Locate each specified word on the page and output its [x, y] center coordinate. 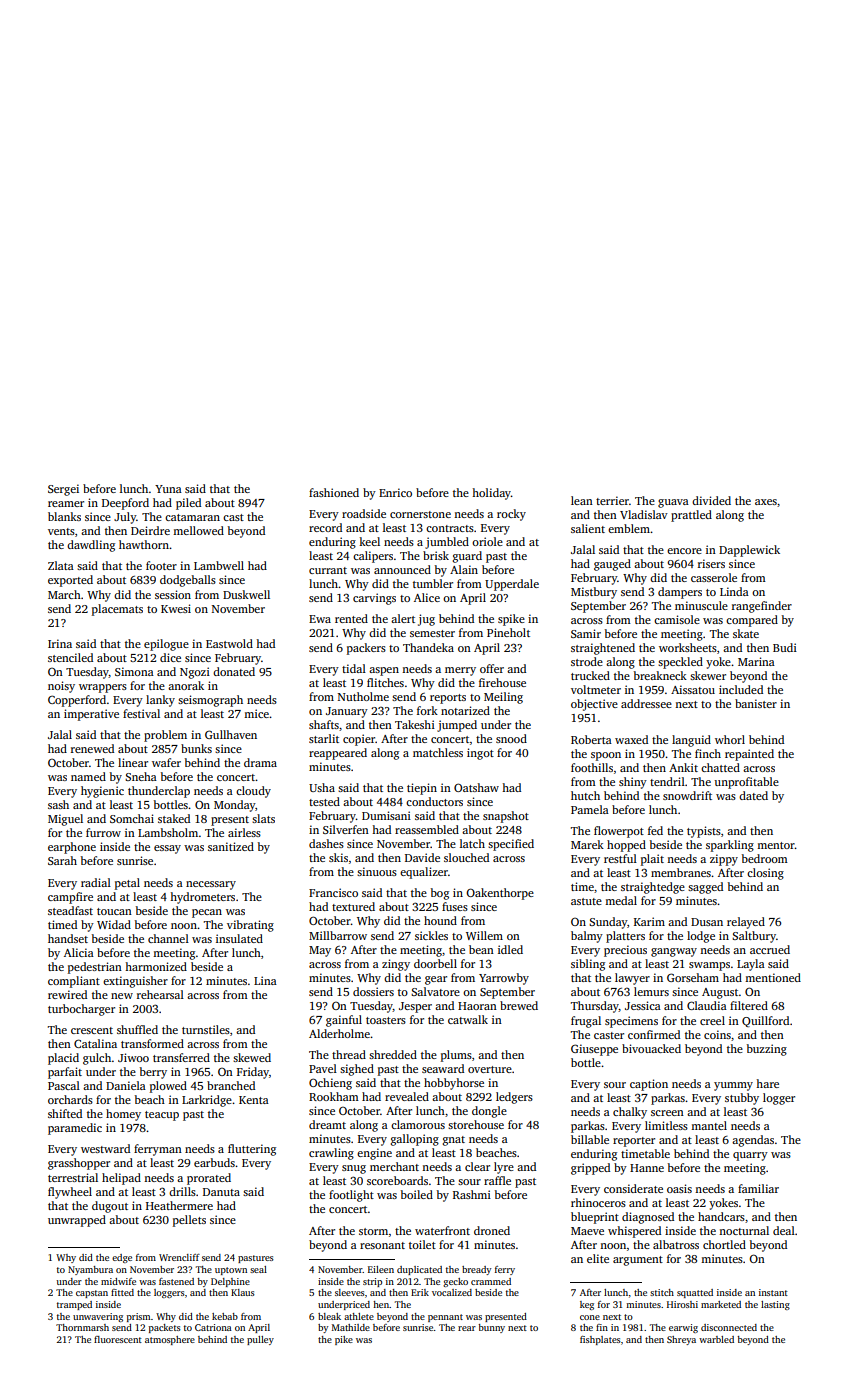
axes [766, 502]
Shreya [681, 1340]
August [720, 993]
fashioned [334, 492]
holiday [491, 494]
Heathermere [179, 1205]
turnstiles [206, 1029]
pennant [445, 1318]
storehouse [476, 1124]
